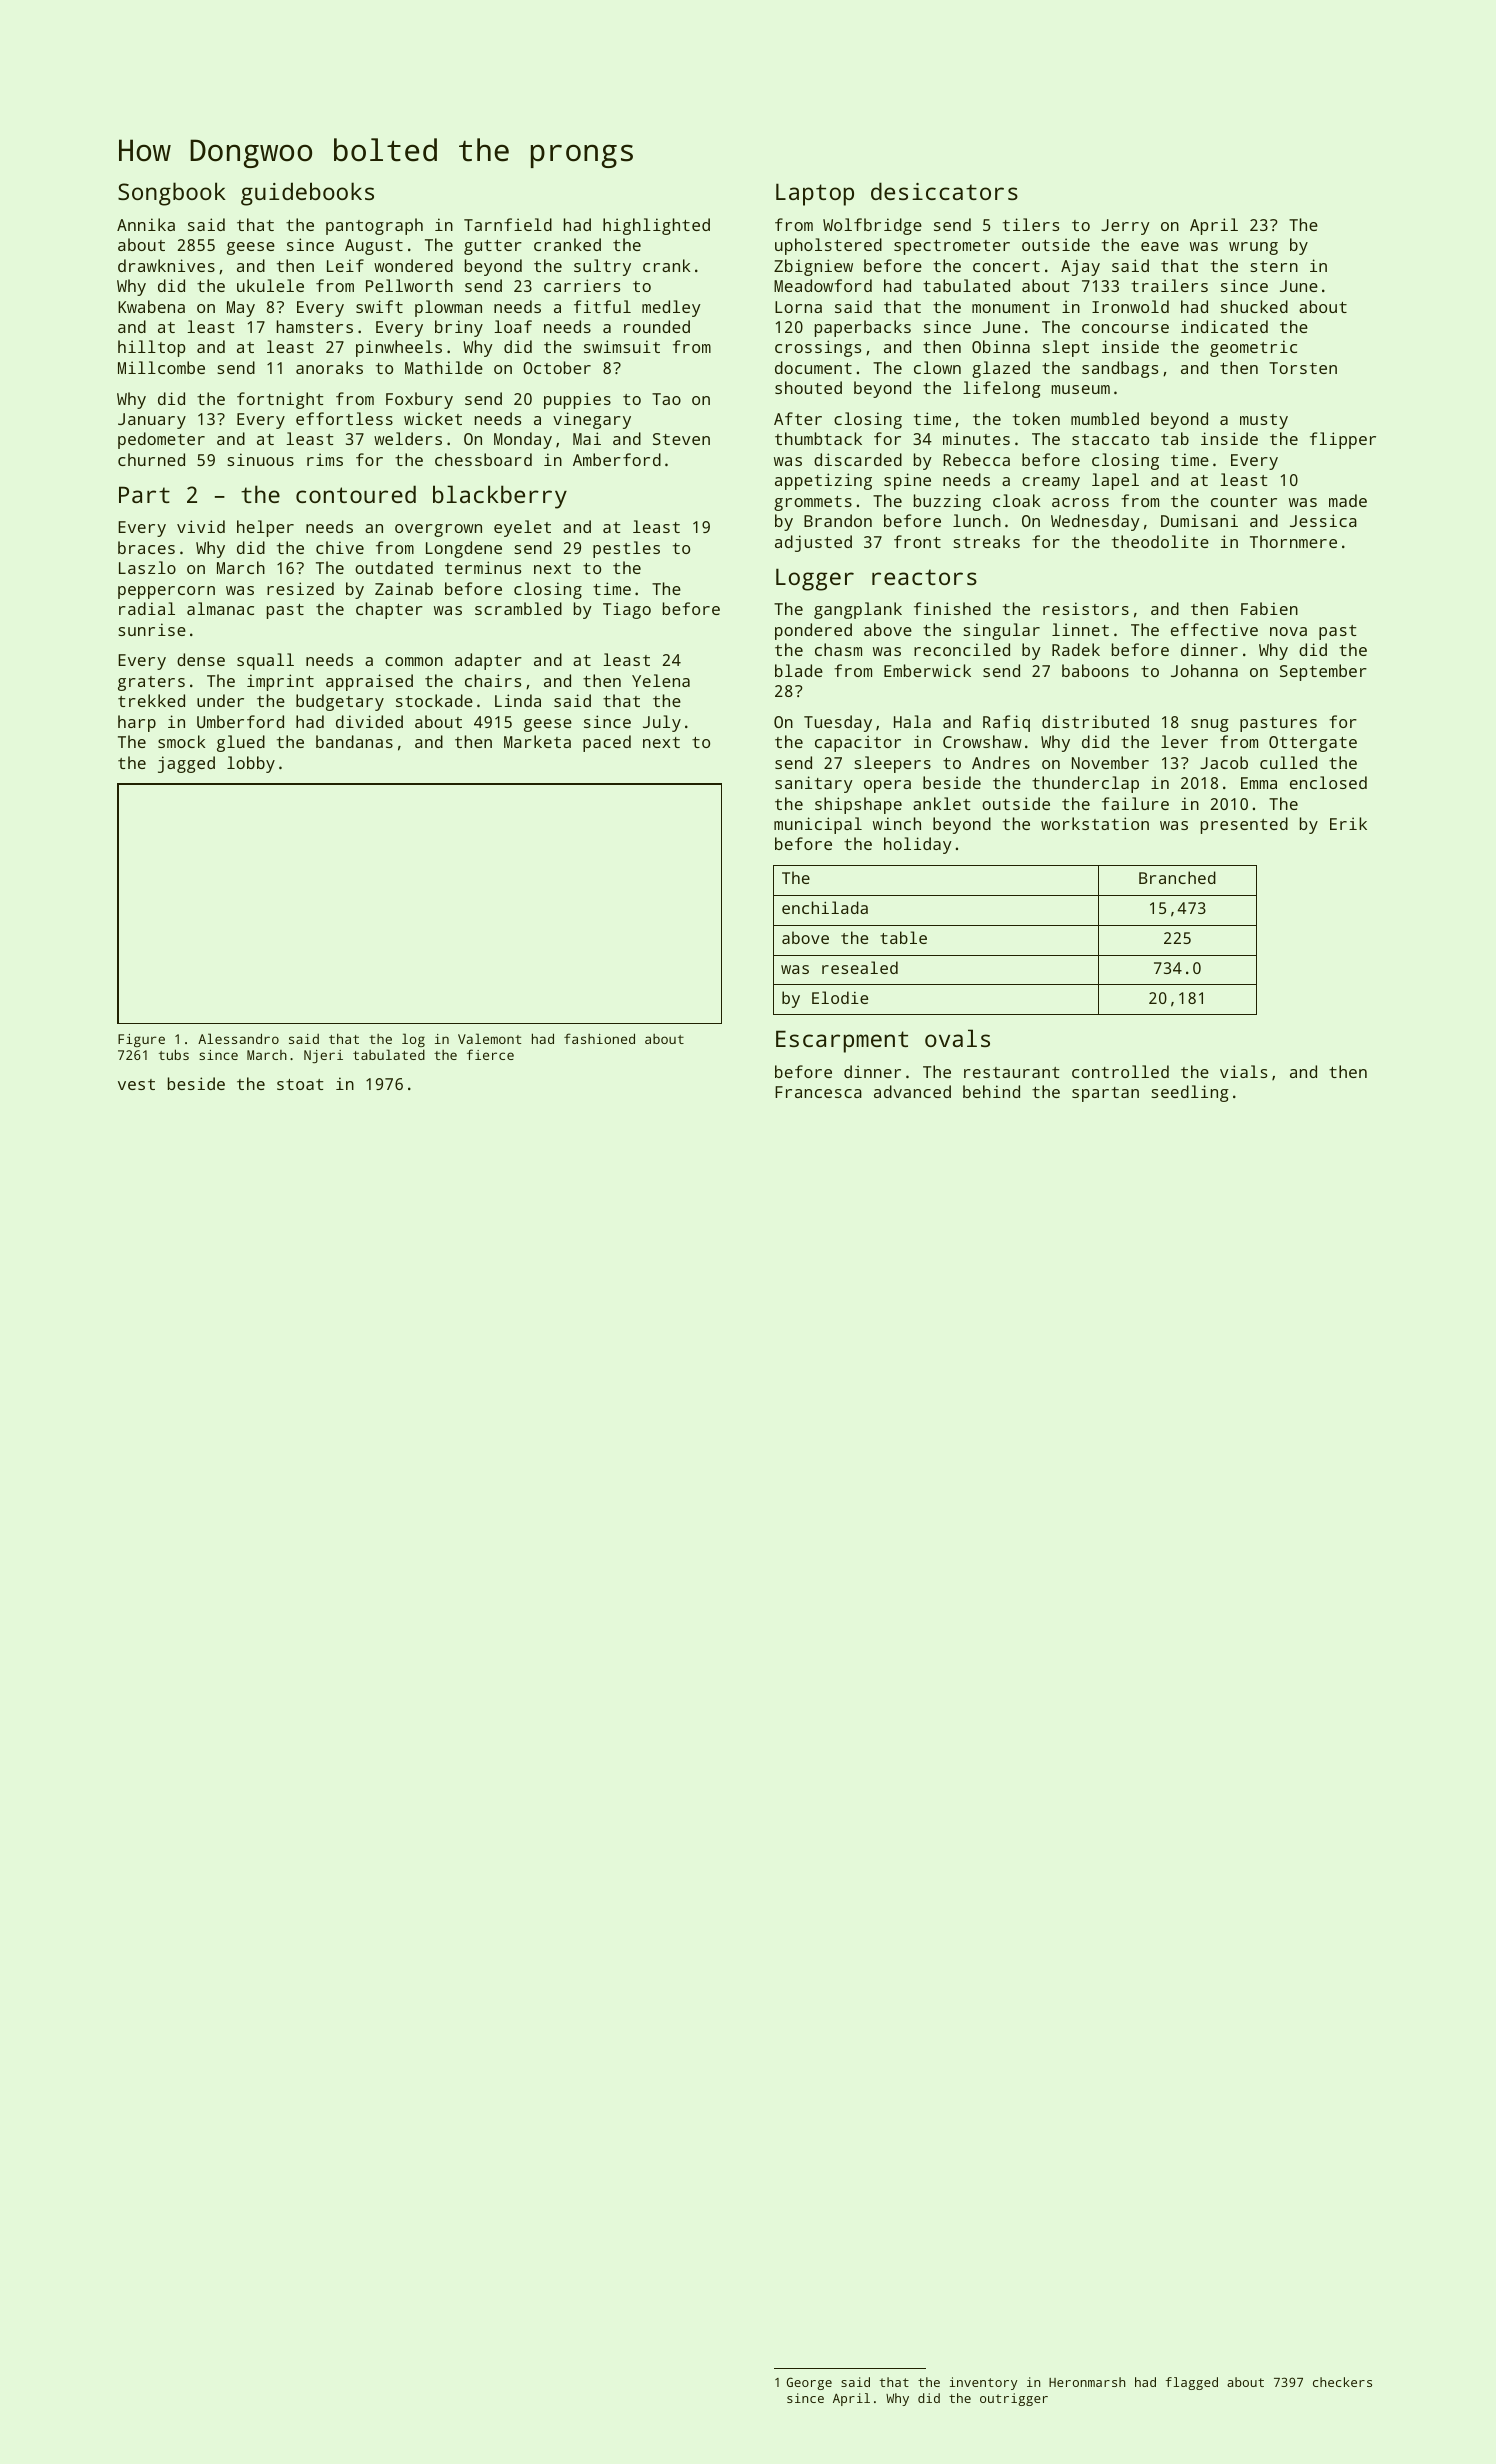  What do you see at coordinates (984, 2383) in the screenshot?
I see `inventory` at bounding box center [984, 2383].
